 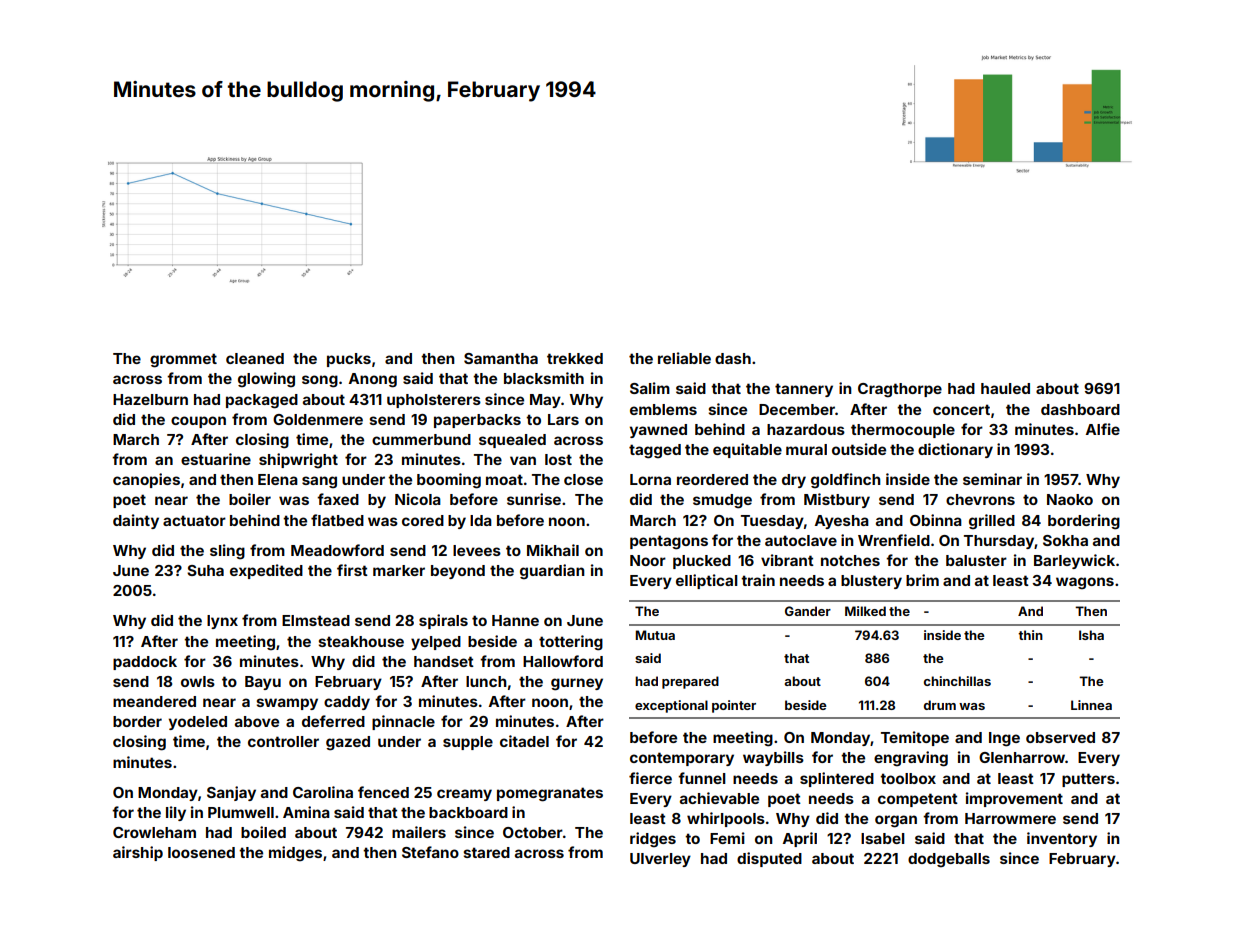 What do you see at coordinates (295, 854) in the image?
I see `midges` at bounding box center [295, 854].
